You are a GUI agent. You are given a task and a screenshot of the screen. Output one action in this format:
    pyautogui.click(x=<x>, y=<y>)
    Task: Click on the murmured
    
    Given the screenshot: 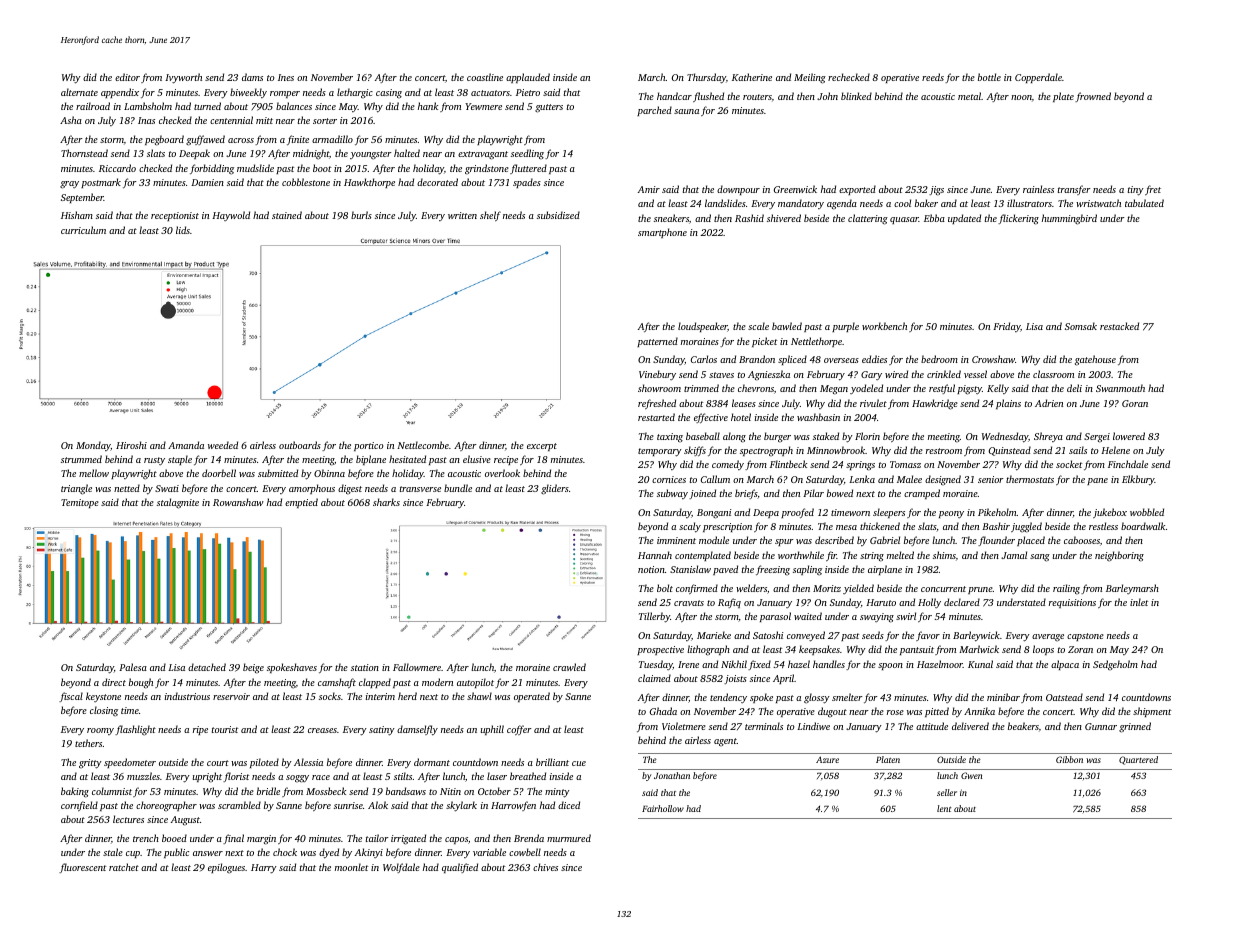 What is the action you would take?
    pyautogui.click(x=569, y=838)
